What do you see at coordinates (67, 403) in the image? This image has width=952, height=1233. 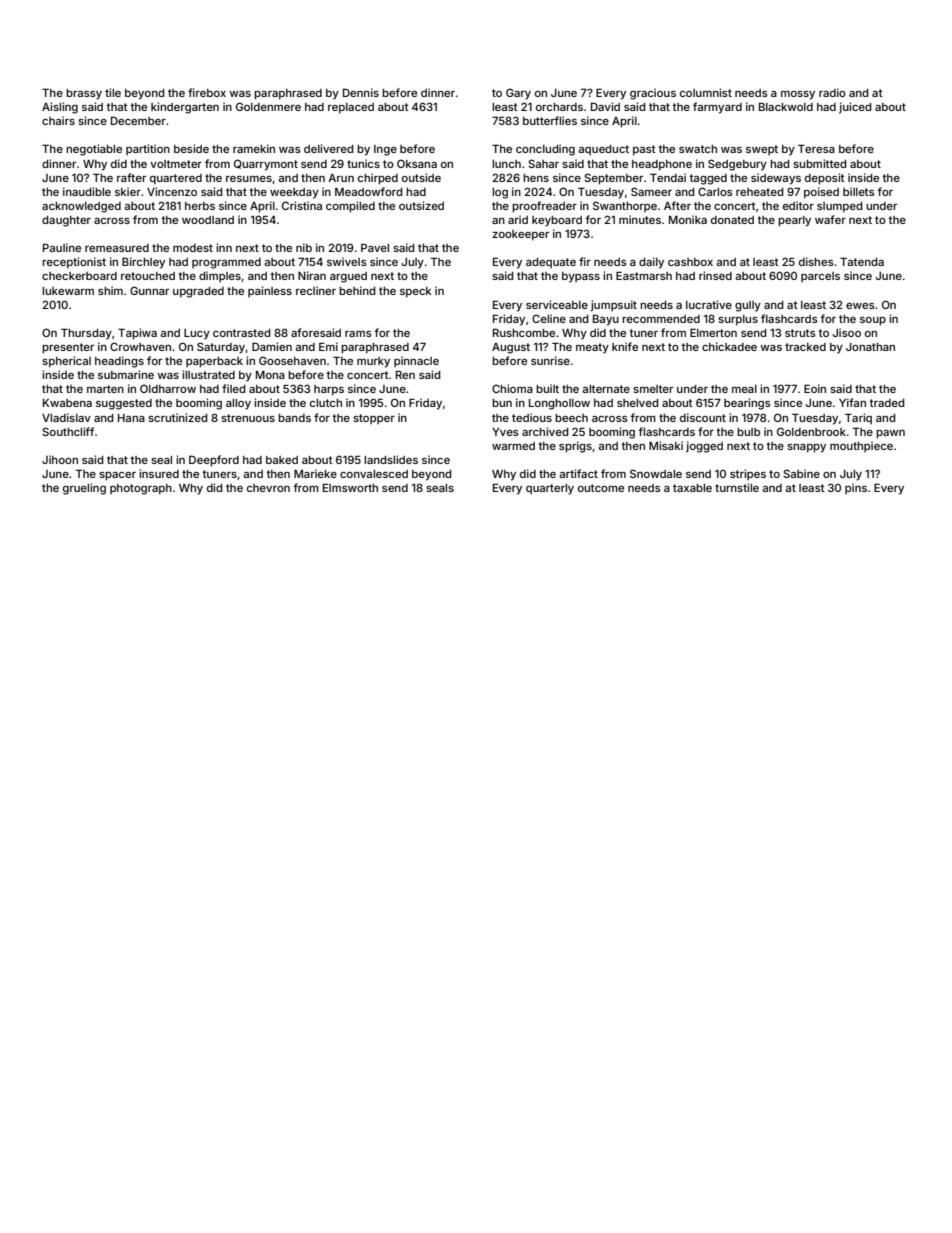 I see `Kwabena` at bounding box center [67, 403].
